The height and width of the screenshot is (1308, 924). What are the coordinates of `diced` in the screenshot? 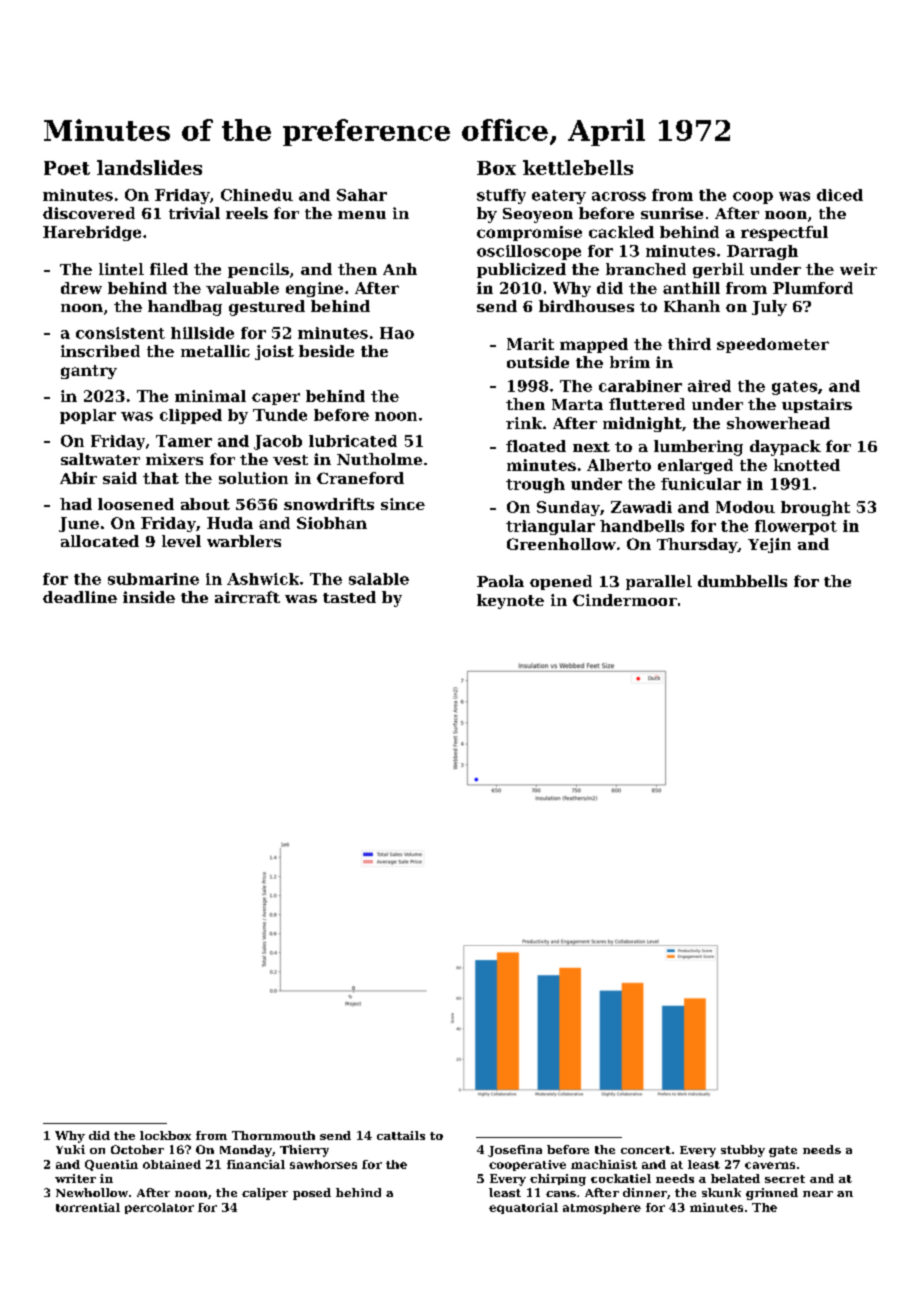 It's located at (840, 195).
